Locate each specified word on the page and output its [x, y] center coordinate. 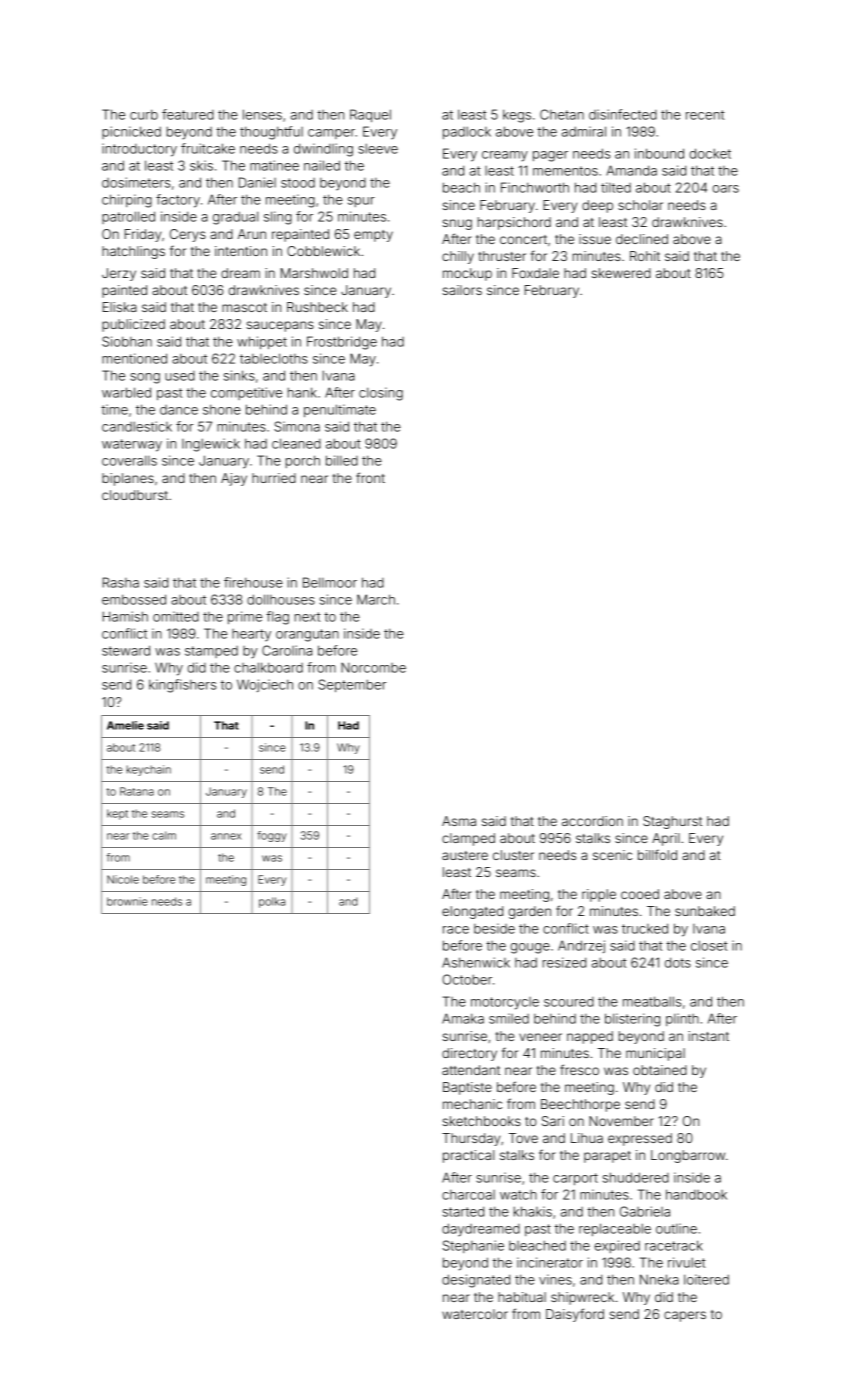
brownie [127, 901]
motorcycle [505, 1003]
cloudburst [135, 495]
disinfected [623, 114]
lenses [262, 114]
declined [642, 239]
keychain [148, 770]
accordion [592, 821]
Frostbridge [342, 343]
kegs [517, 116]
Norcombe [373, 667]
